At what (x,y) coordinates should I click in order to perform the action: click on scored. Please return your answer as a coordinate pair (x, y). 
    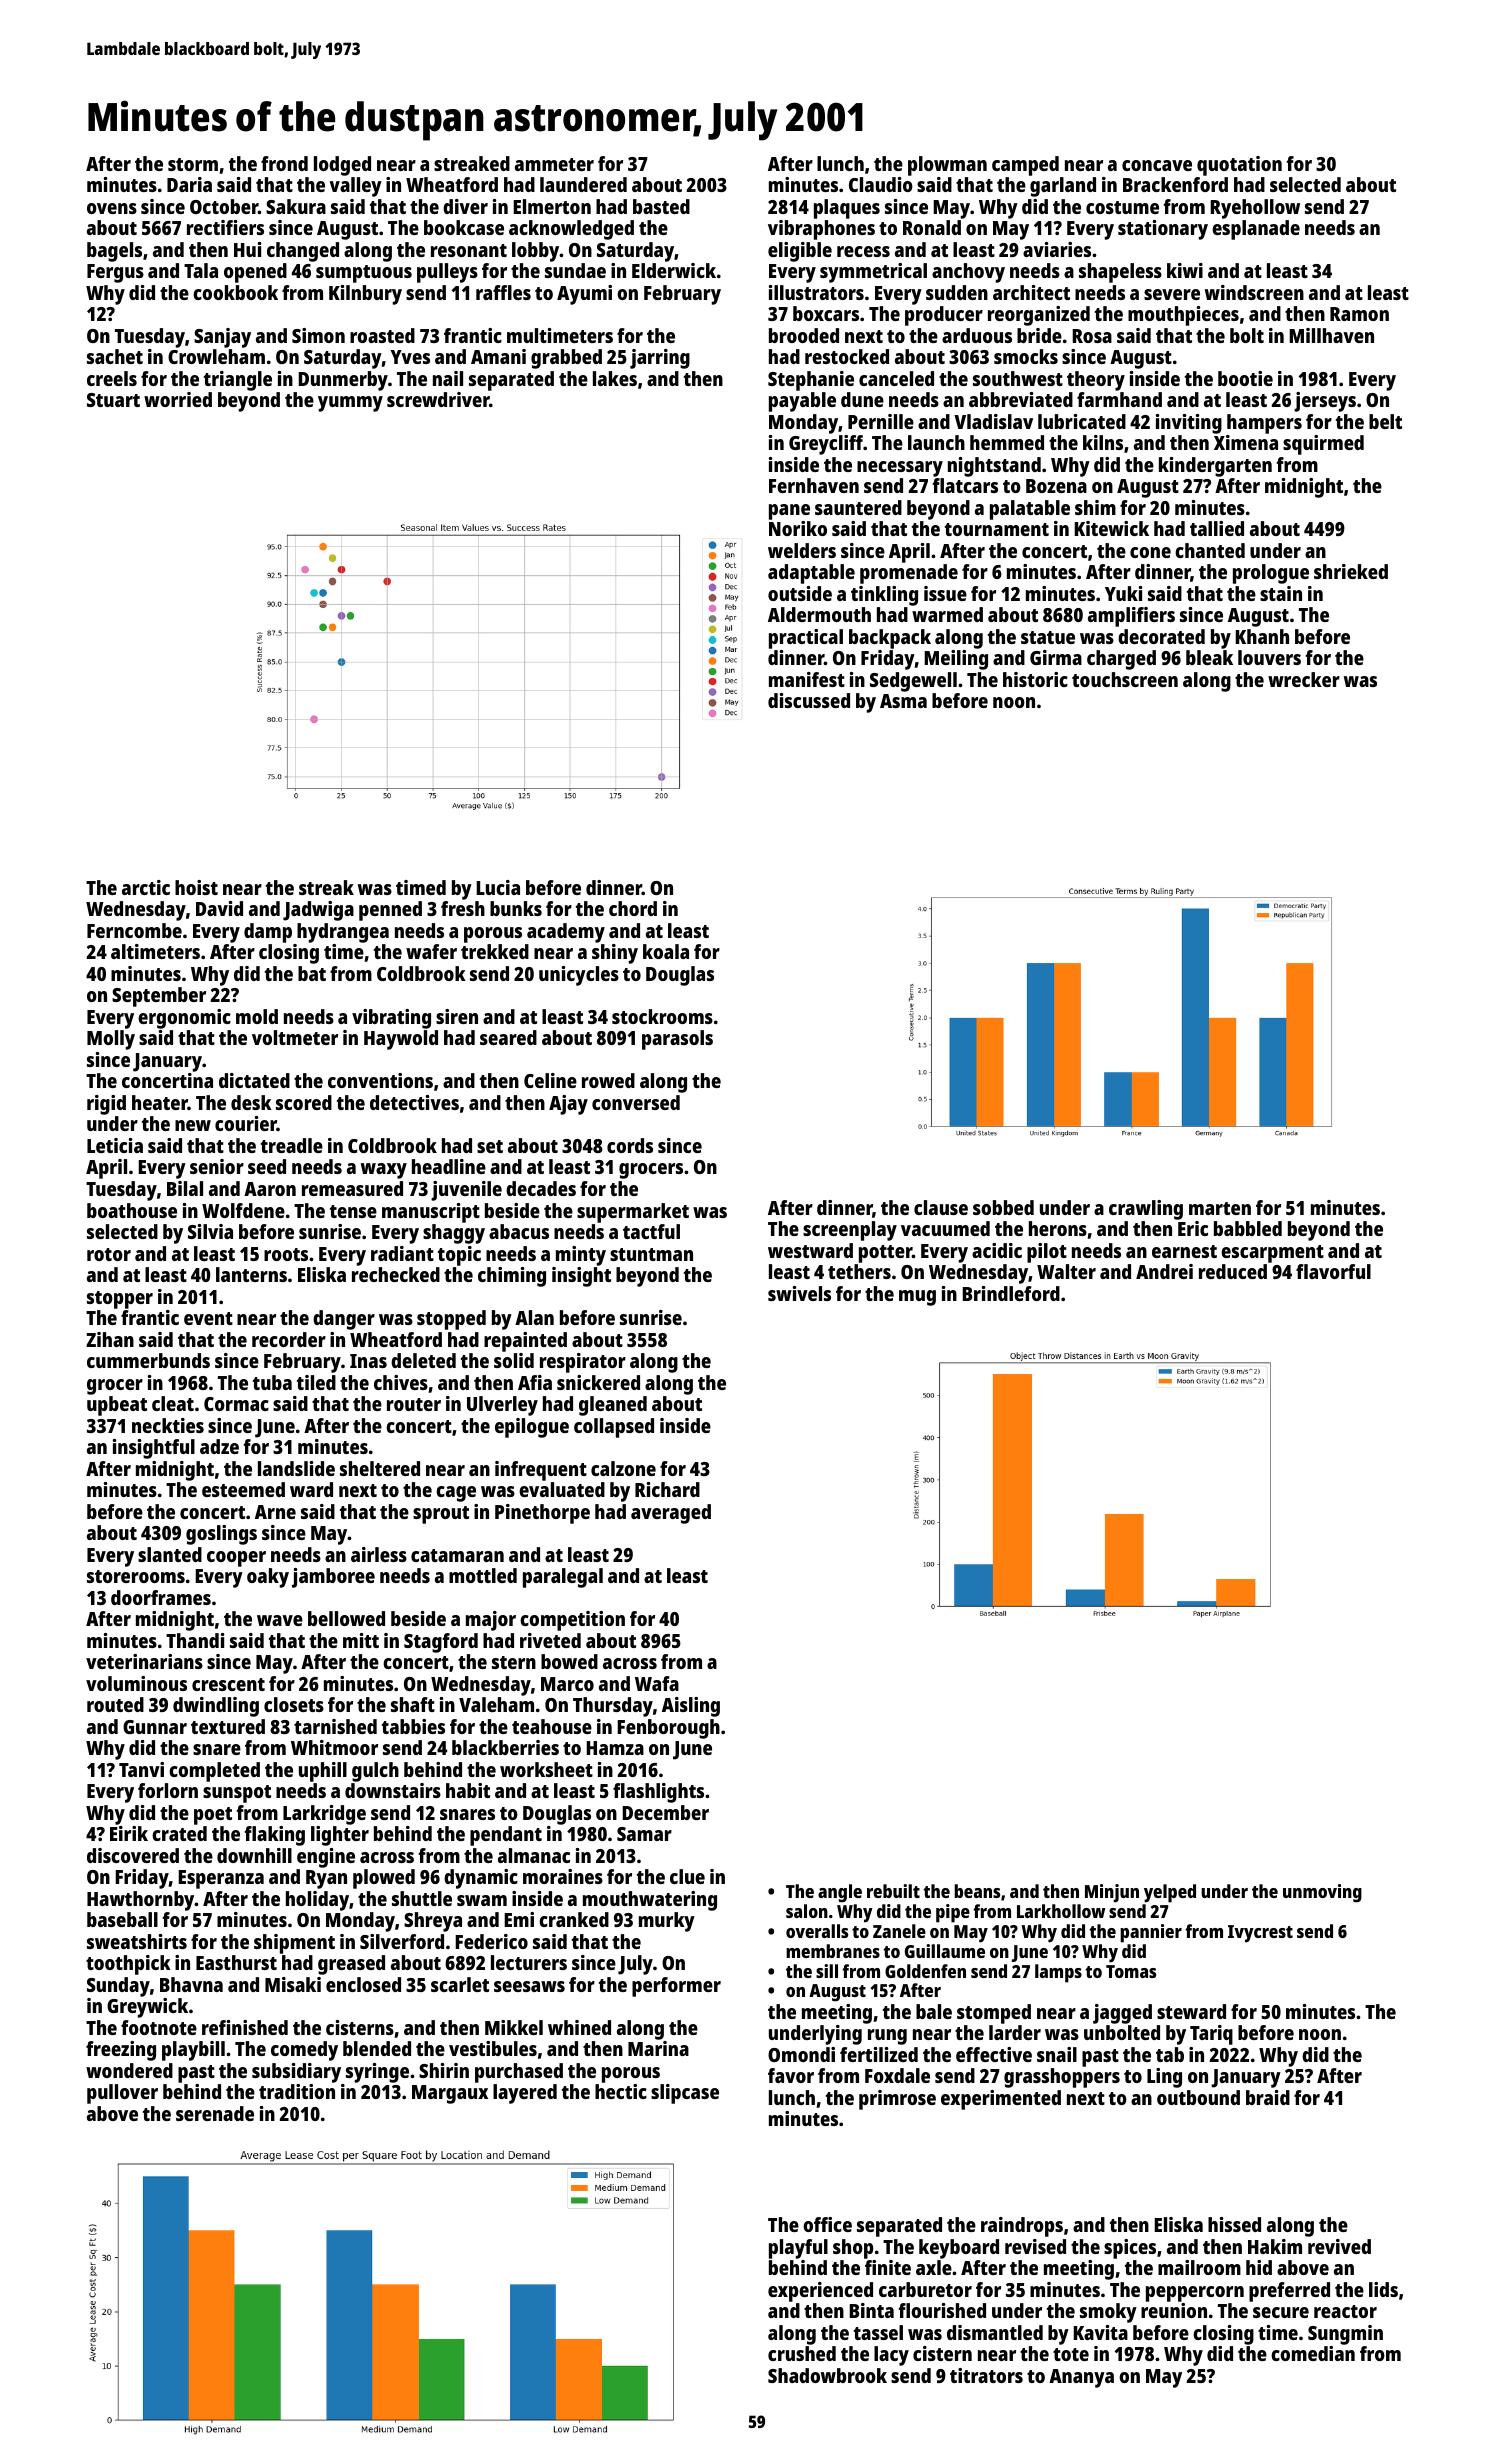
    Looking at the image, I should click on (304, 1102).
